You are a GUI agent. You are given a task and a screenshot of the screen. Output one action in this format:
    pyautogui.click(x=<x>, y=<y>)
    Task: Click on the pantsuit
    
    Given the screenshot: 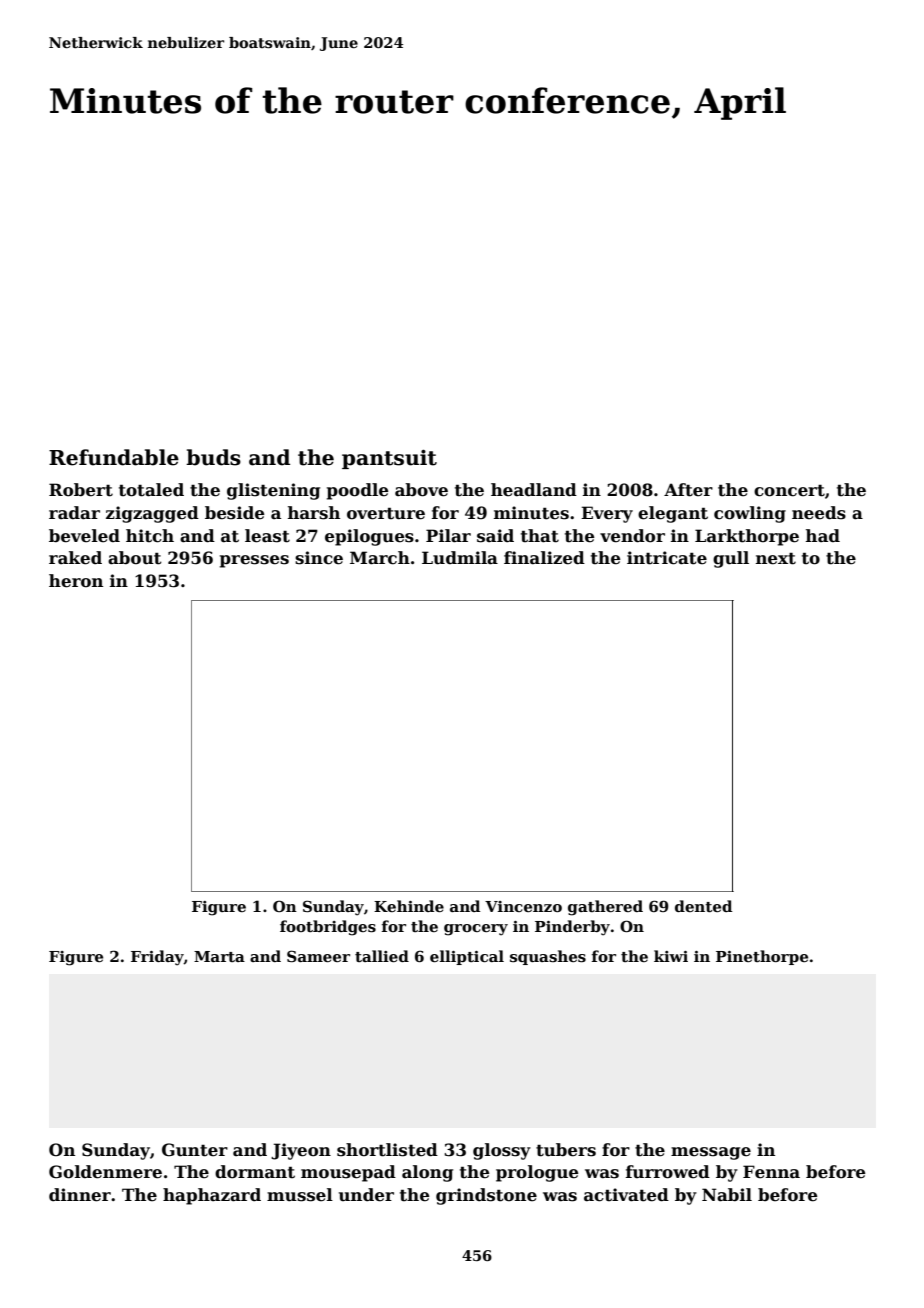 What is the action you would take?
    pyautogui.click(x=389, y=459)
